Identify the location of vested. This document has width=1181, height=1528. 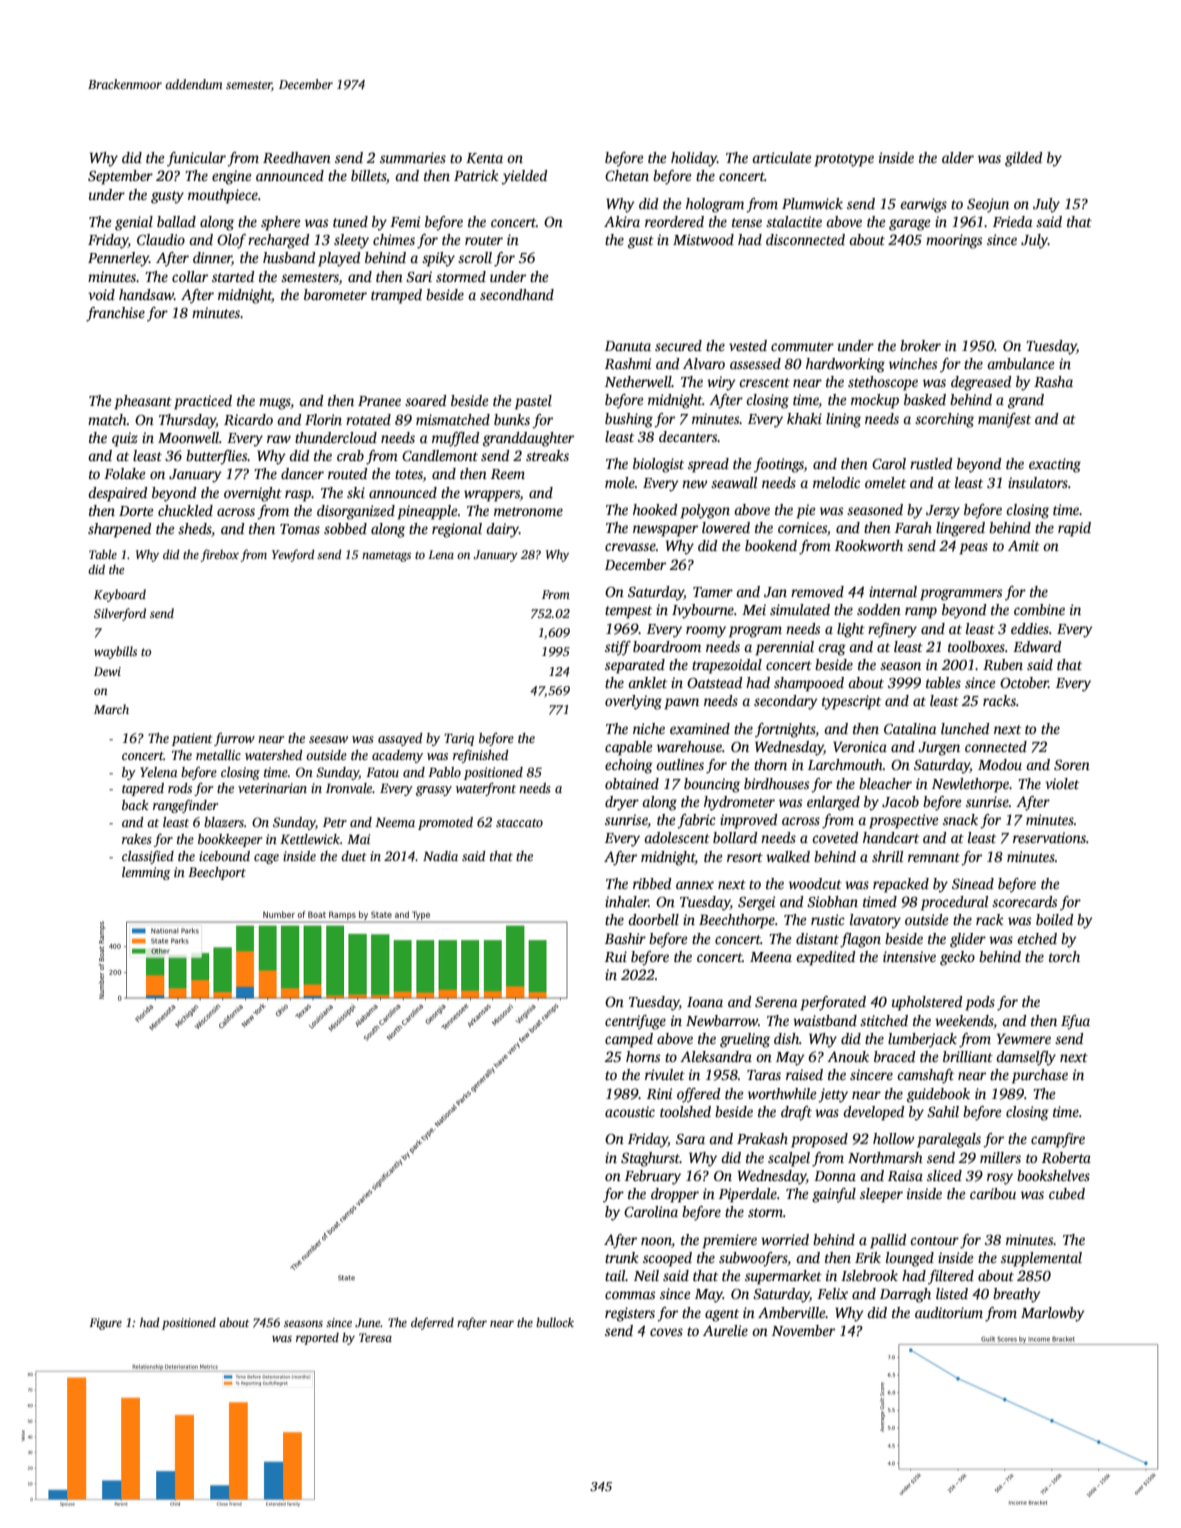
(748, 345).
